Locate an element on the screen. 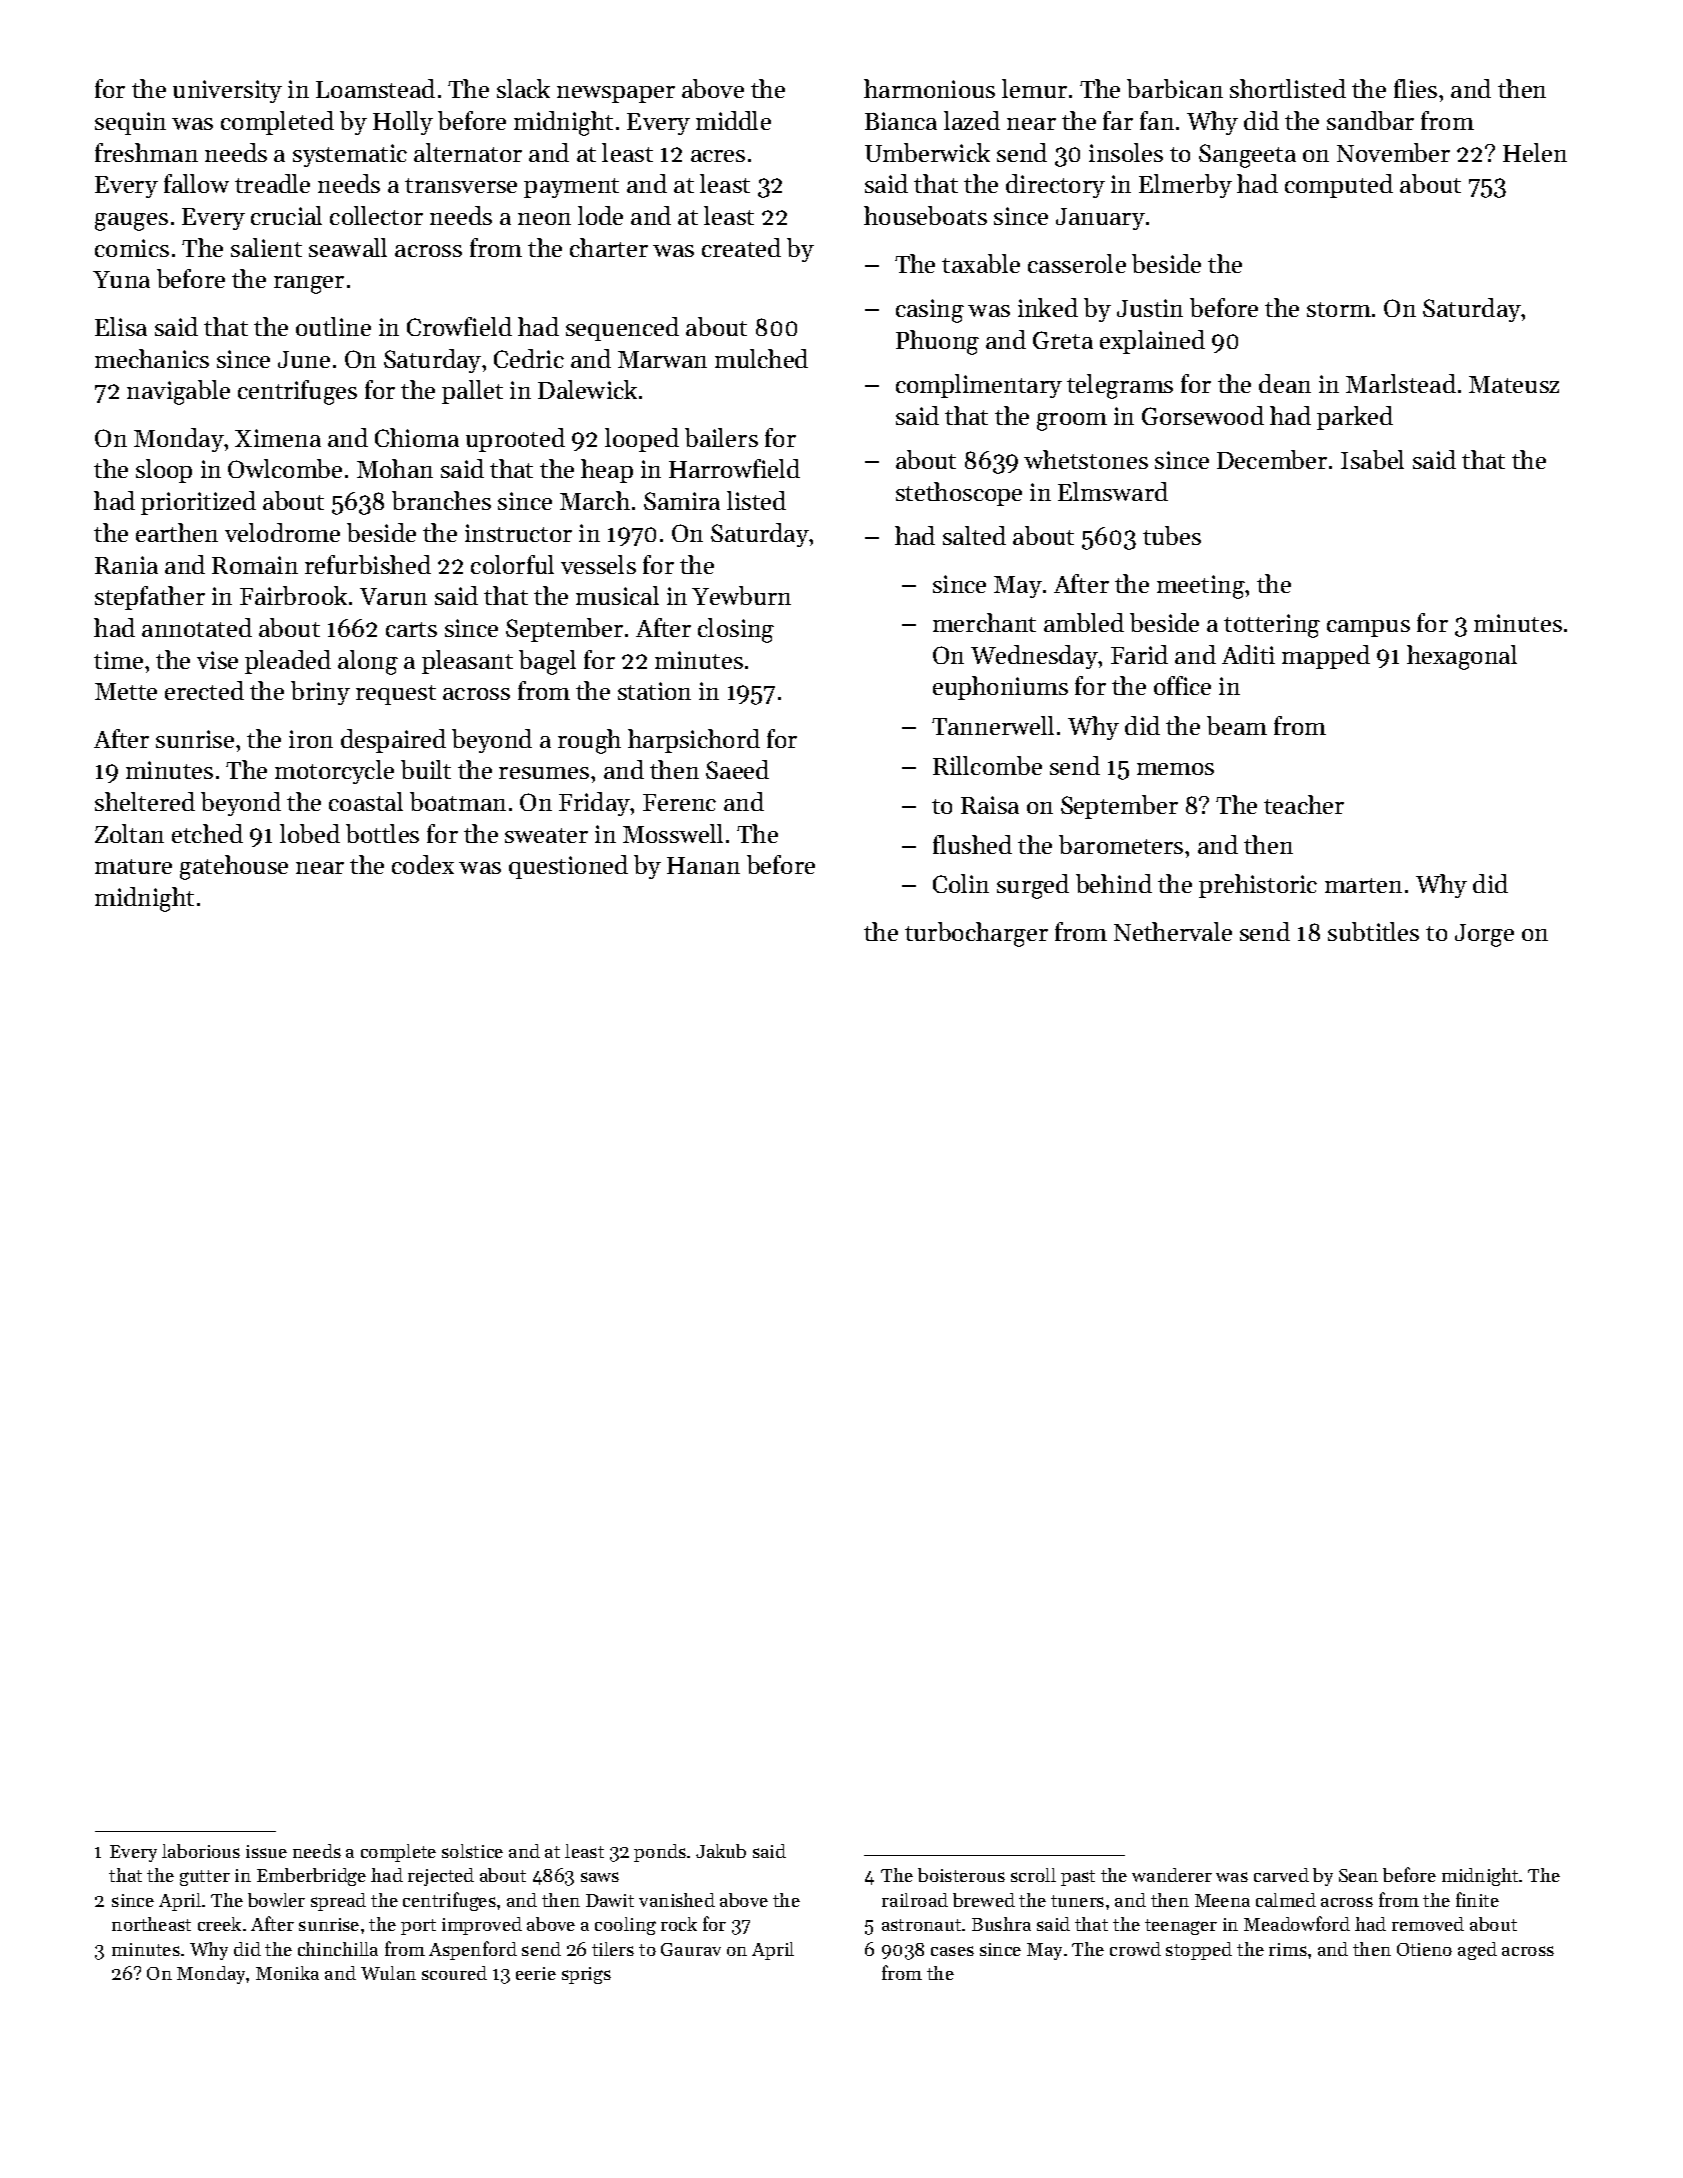  subtitles is located at coordinates (1373, 931).
